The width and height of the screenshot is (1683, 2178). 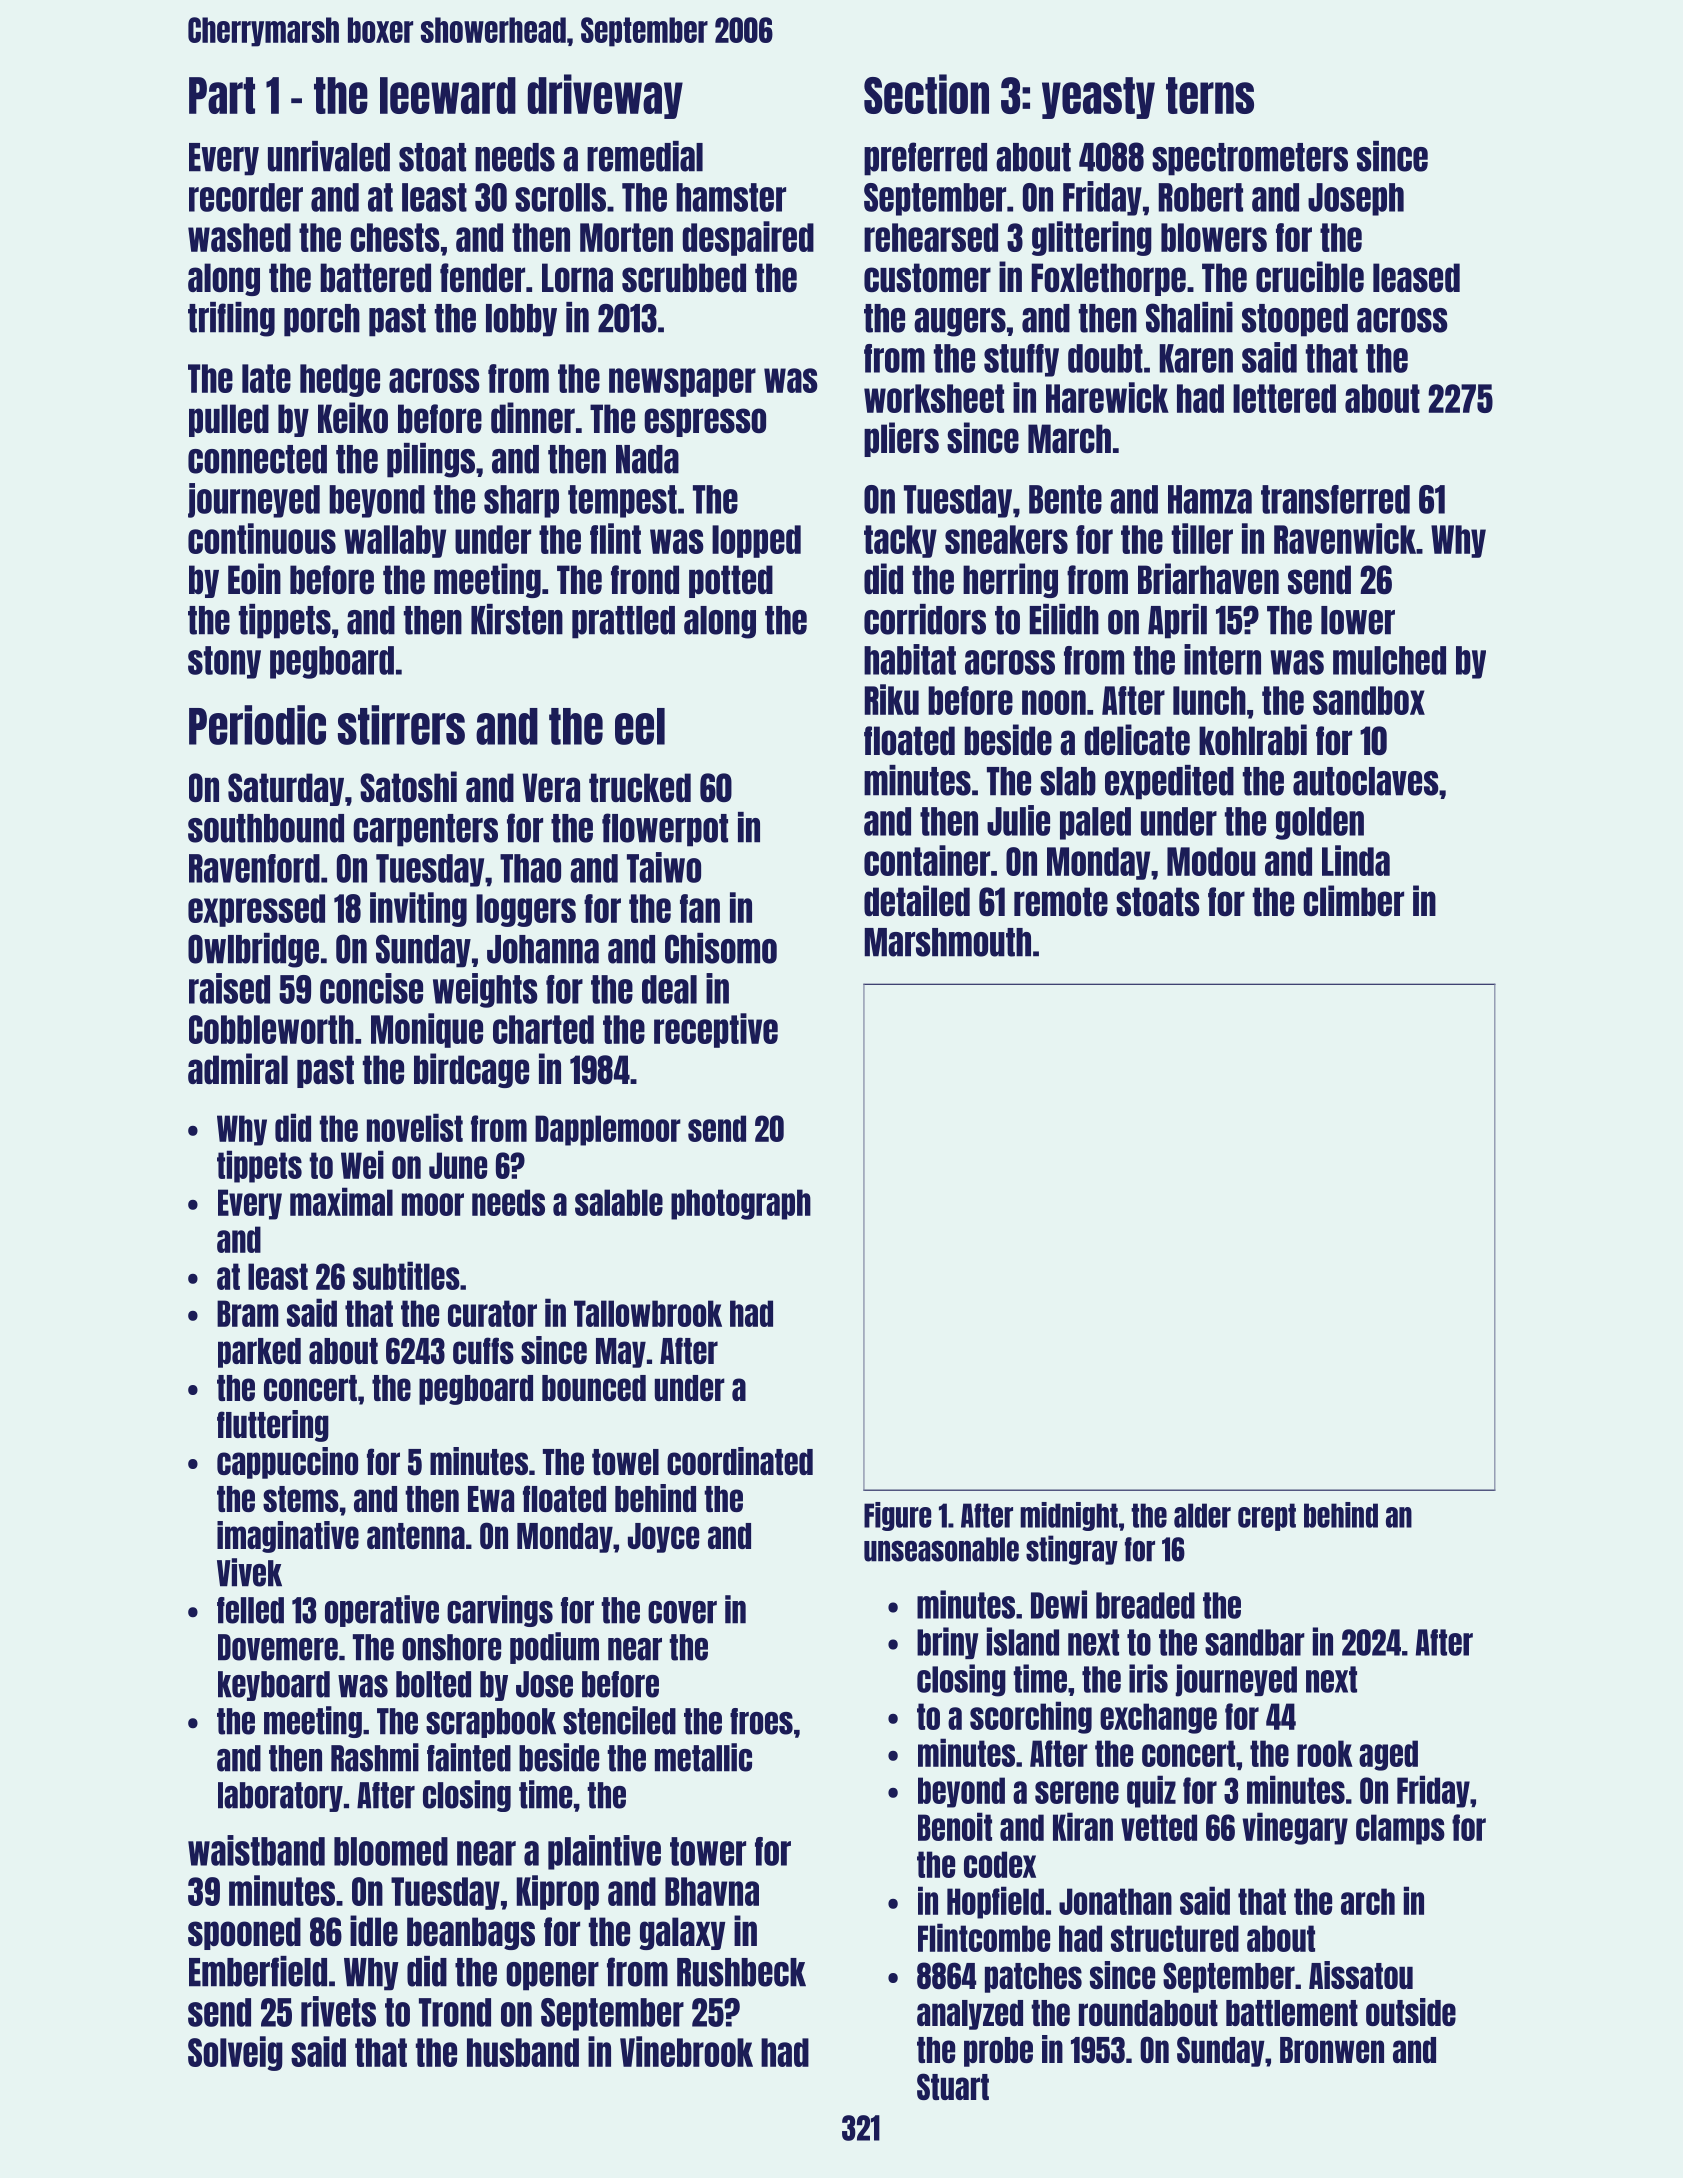 What do you see at coordinates (1267, 1517) in the screenshot?
I see `crept` at bounding box center [1267, 1517].
